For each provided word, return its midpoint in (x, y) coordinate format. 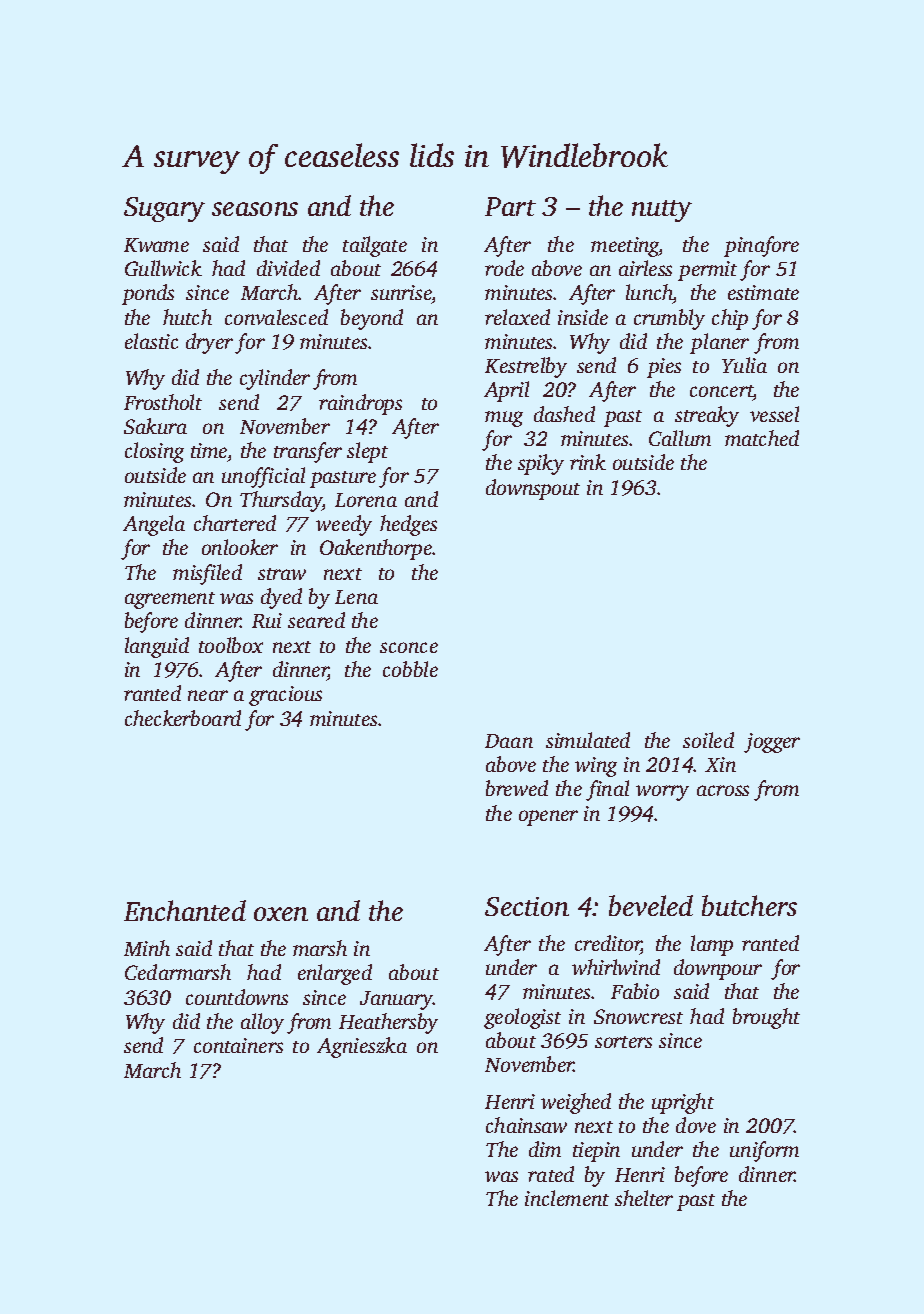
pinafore (761, 246)
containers (238, 1045)
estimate (763, 292)
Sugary (164, 209)
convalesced (276, 317)
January (396, 1000)
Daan (509, 741)
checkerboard (183, 718)
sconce (409, 647)
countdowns (237, 997)
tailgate (375, 246)
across (723, 790)
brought (766, 1018)
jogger (772, 743)
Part (510, 206)
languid (157, 647)
